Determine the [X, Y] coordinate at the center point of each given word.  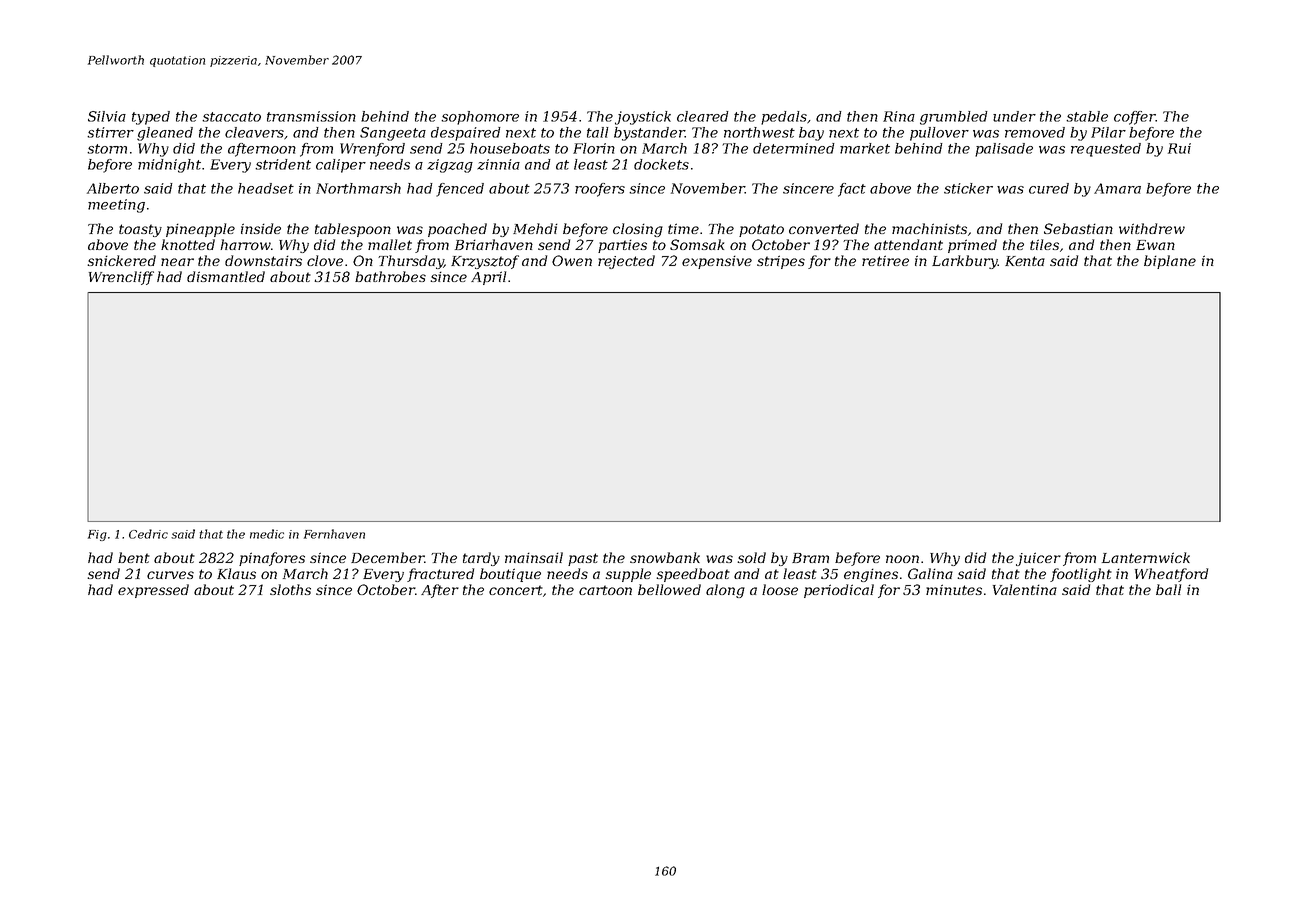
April [488, 278]
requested [1106, 150]
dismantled [226, 276]
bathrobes [390, 276]
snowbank [665, 557]
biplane [1170, 262]
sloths [290, 589]
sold [751, 557]
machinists [929, 228]
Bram [810, 558]
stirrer [110, 132]
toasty [140, 230]
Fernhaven [334, 534]
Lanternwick [1146, 557]
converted [824, 228]
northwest [759, 132]
